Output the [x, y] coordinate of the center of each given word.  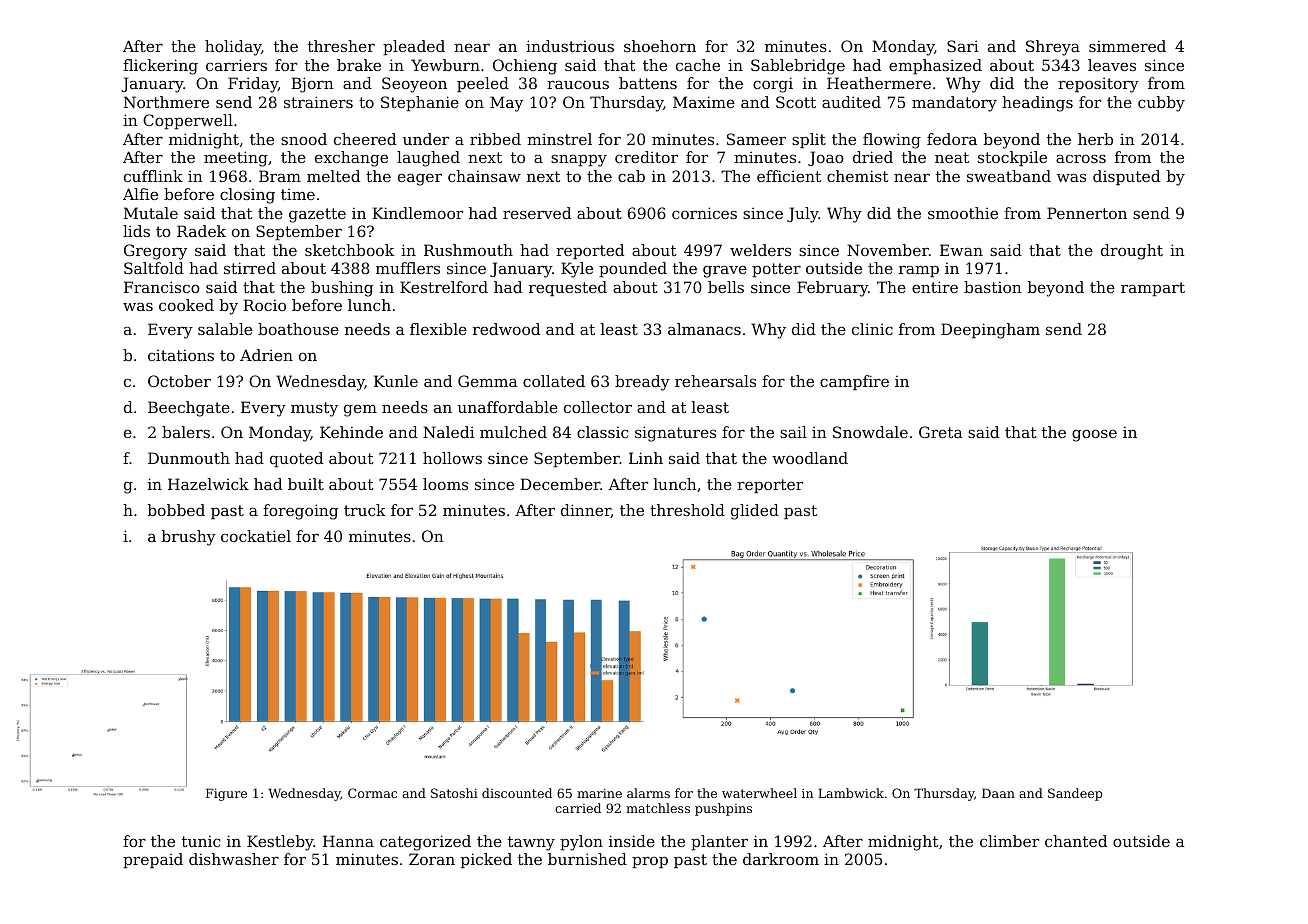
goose [1094, 435]
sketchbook [349, 250]
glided [755, 512]
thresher [341, 46]
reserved [537, 213]
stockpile [1012, 158]
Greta [941, 432]
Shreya [1053, 48]
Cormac [372, 793]
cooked [186, 305]
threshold [687, 510]
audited [851, 102]
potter [776, 270]
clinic [872, 329]
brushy [189, 538]
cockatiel [256, 536]
